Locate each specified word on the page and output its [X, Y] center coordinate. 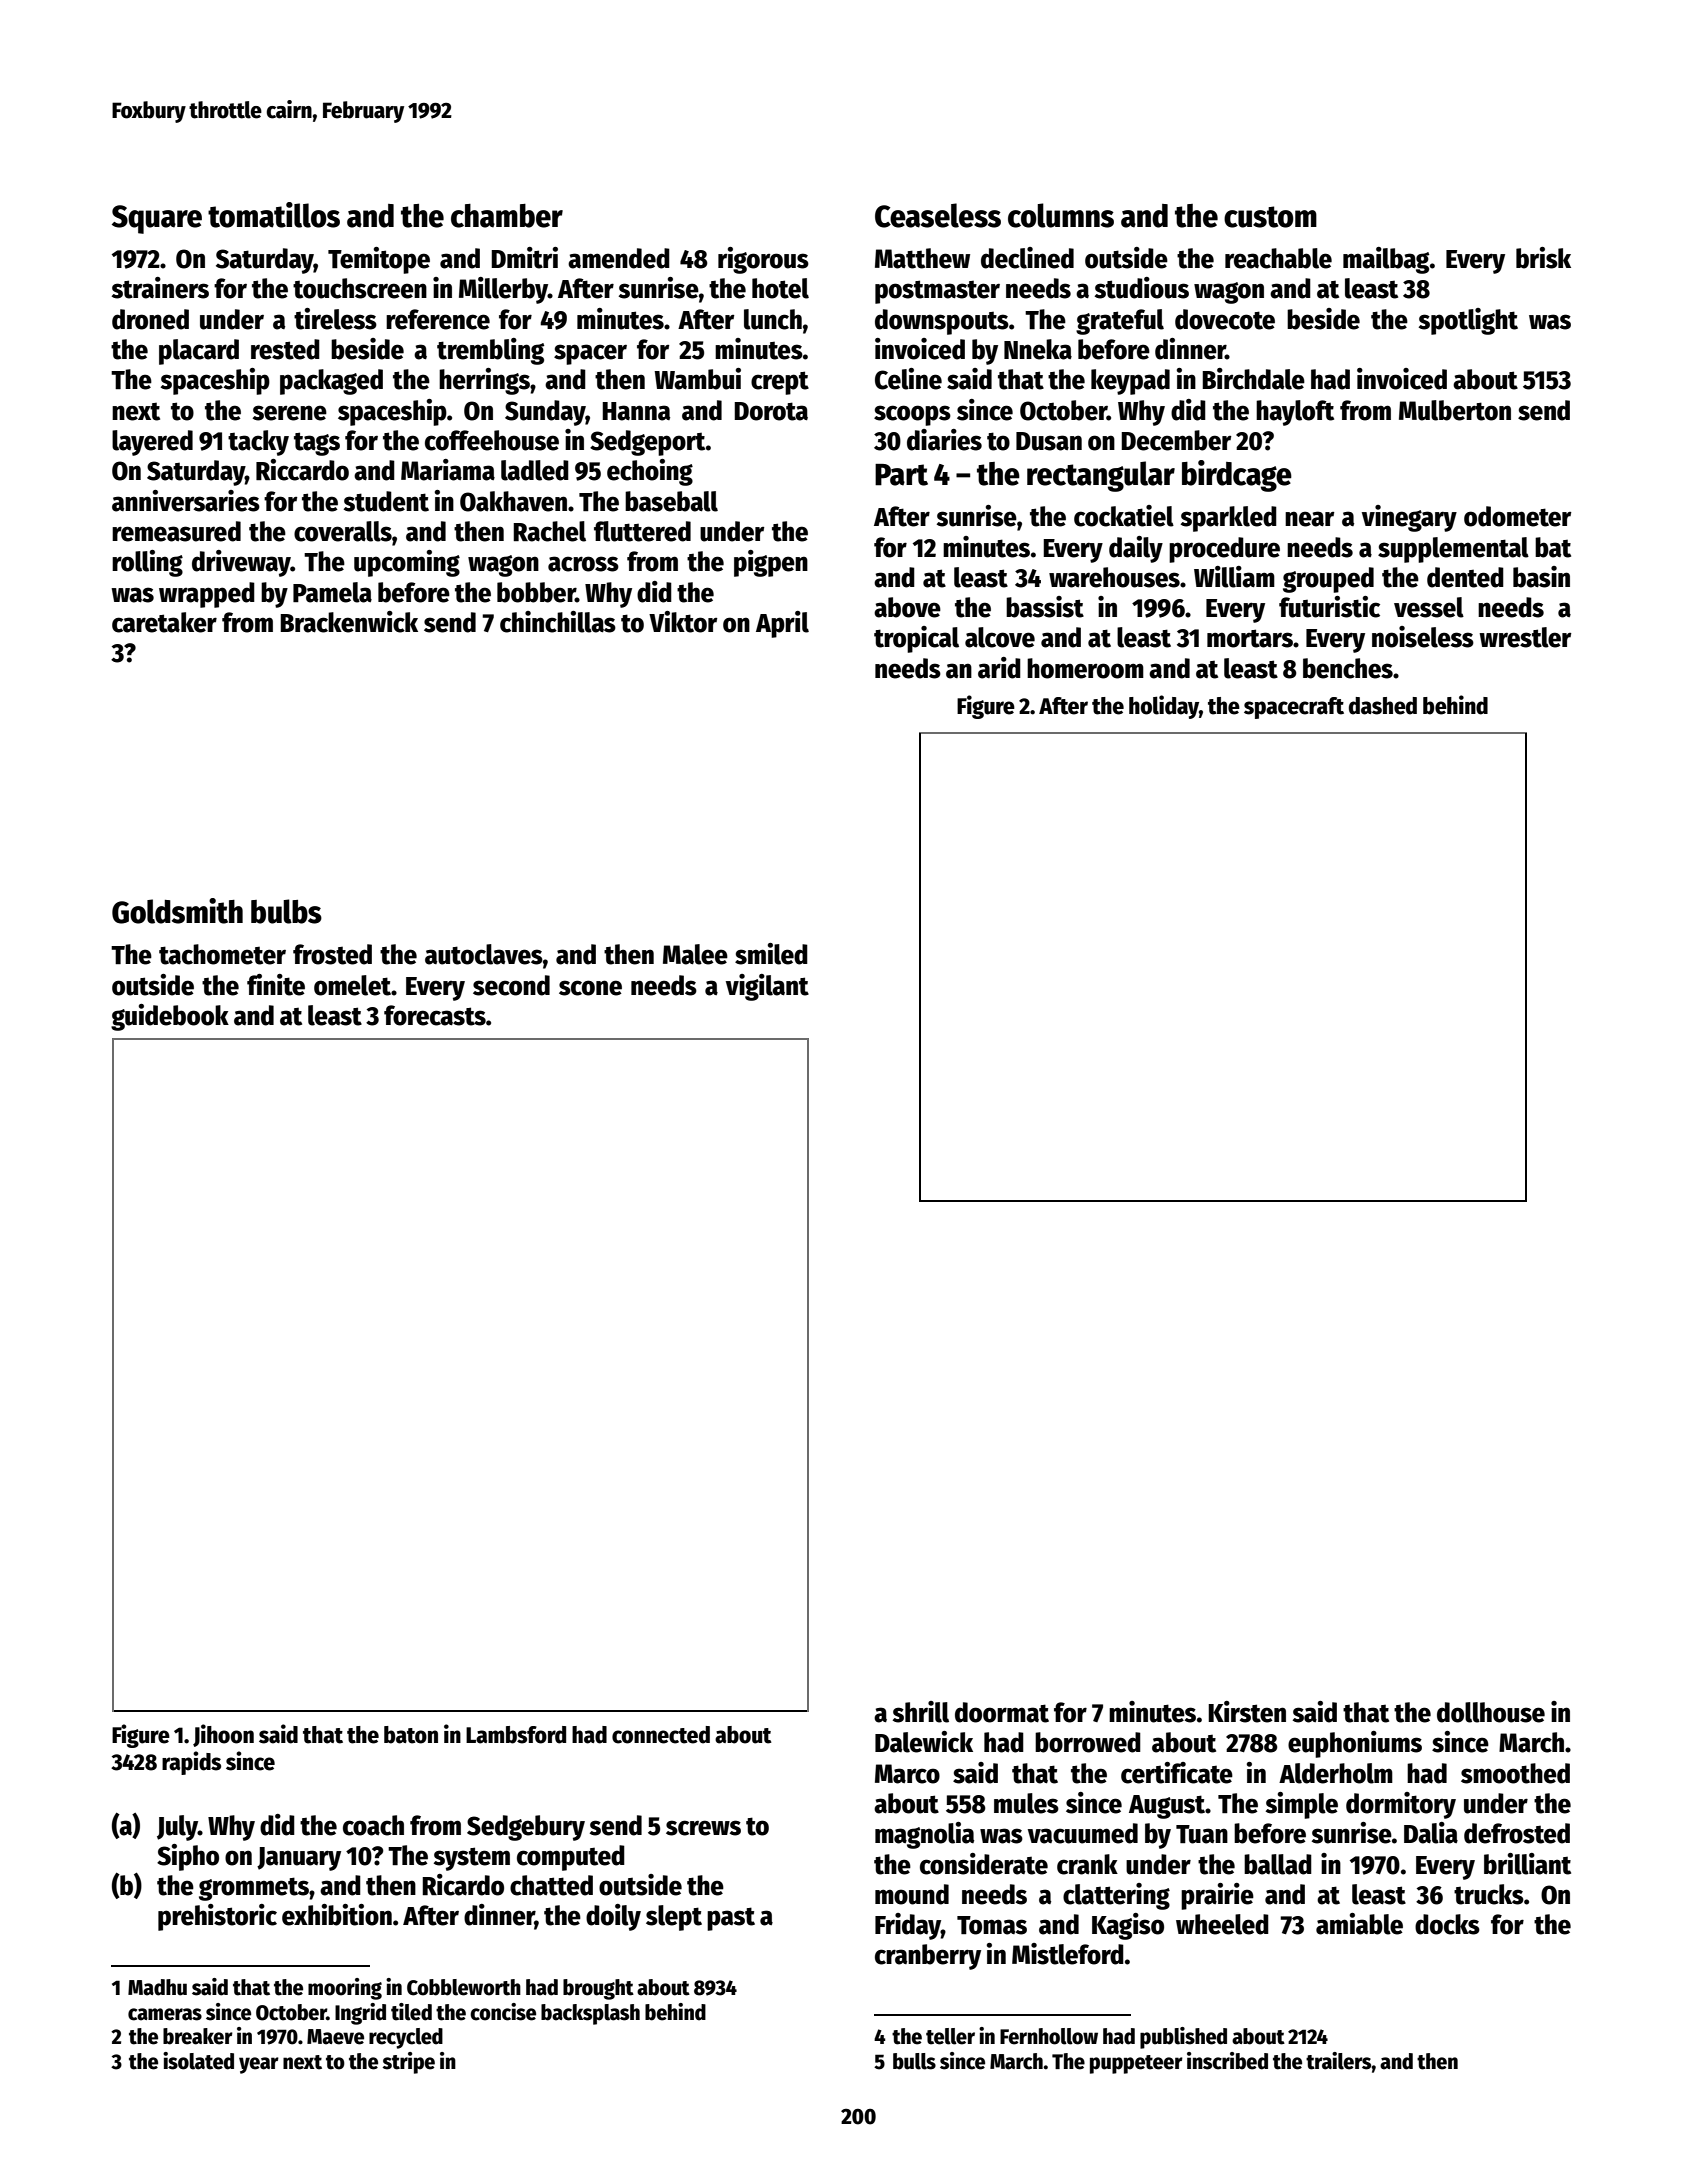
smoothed [1515, 1773]
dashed [1383, 706]
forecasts [435, 1015]
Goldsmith [177, 911]
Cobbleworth [464, 1987]
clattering [1116, 1896]
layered [152, 443]
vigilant [767, 987]
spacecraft [1294, 708]
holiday [1164, 707]
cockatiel [1124, 516]
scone [590, 988]
